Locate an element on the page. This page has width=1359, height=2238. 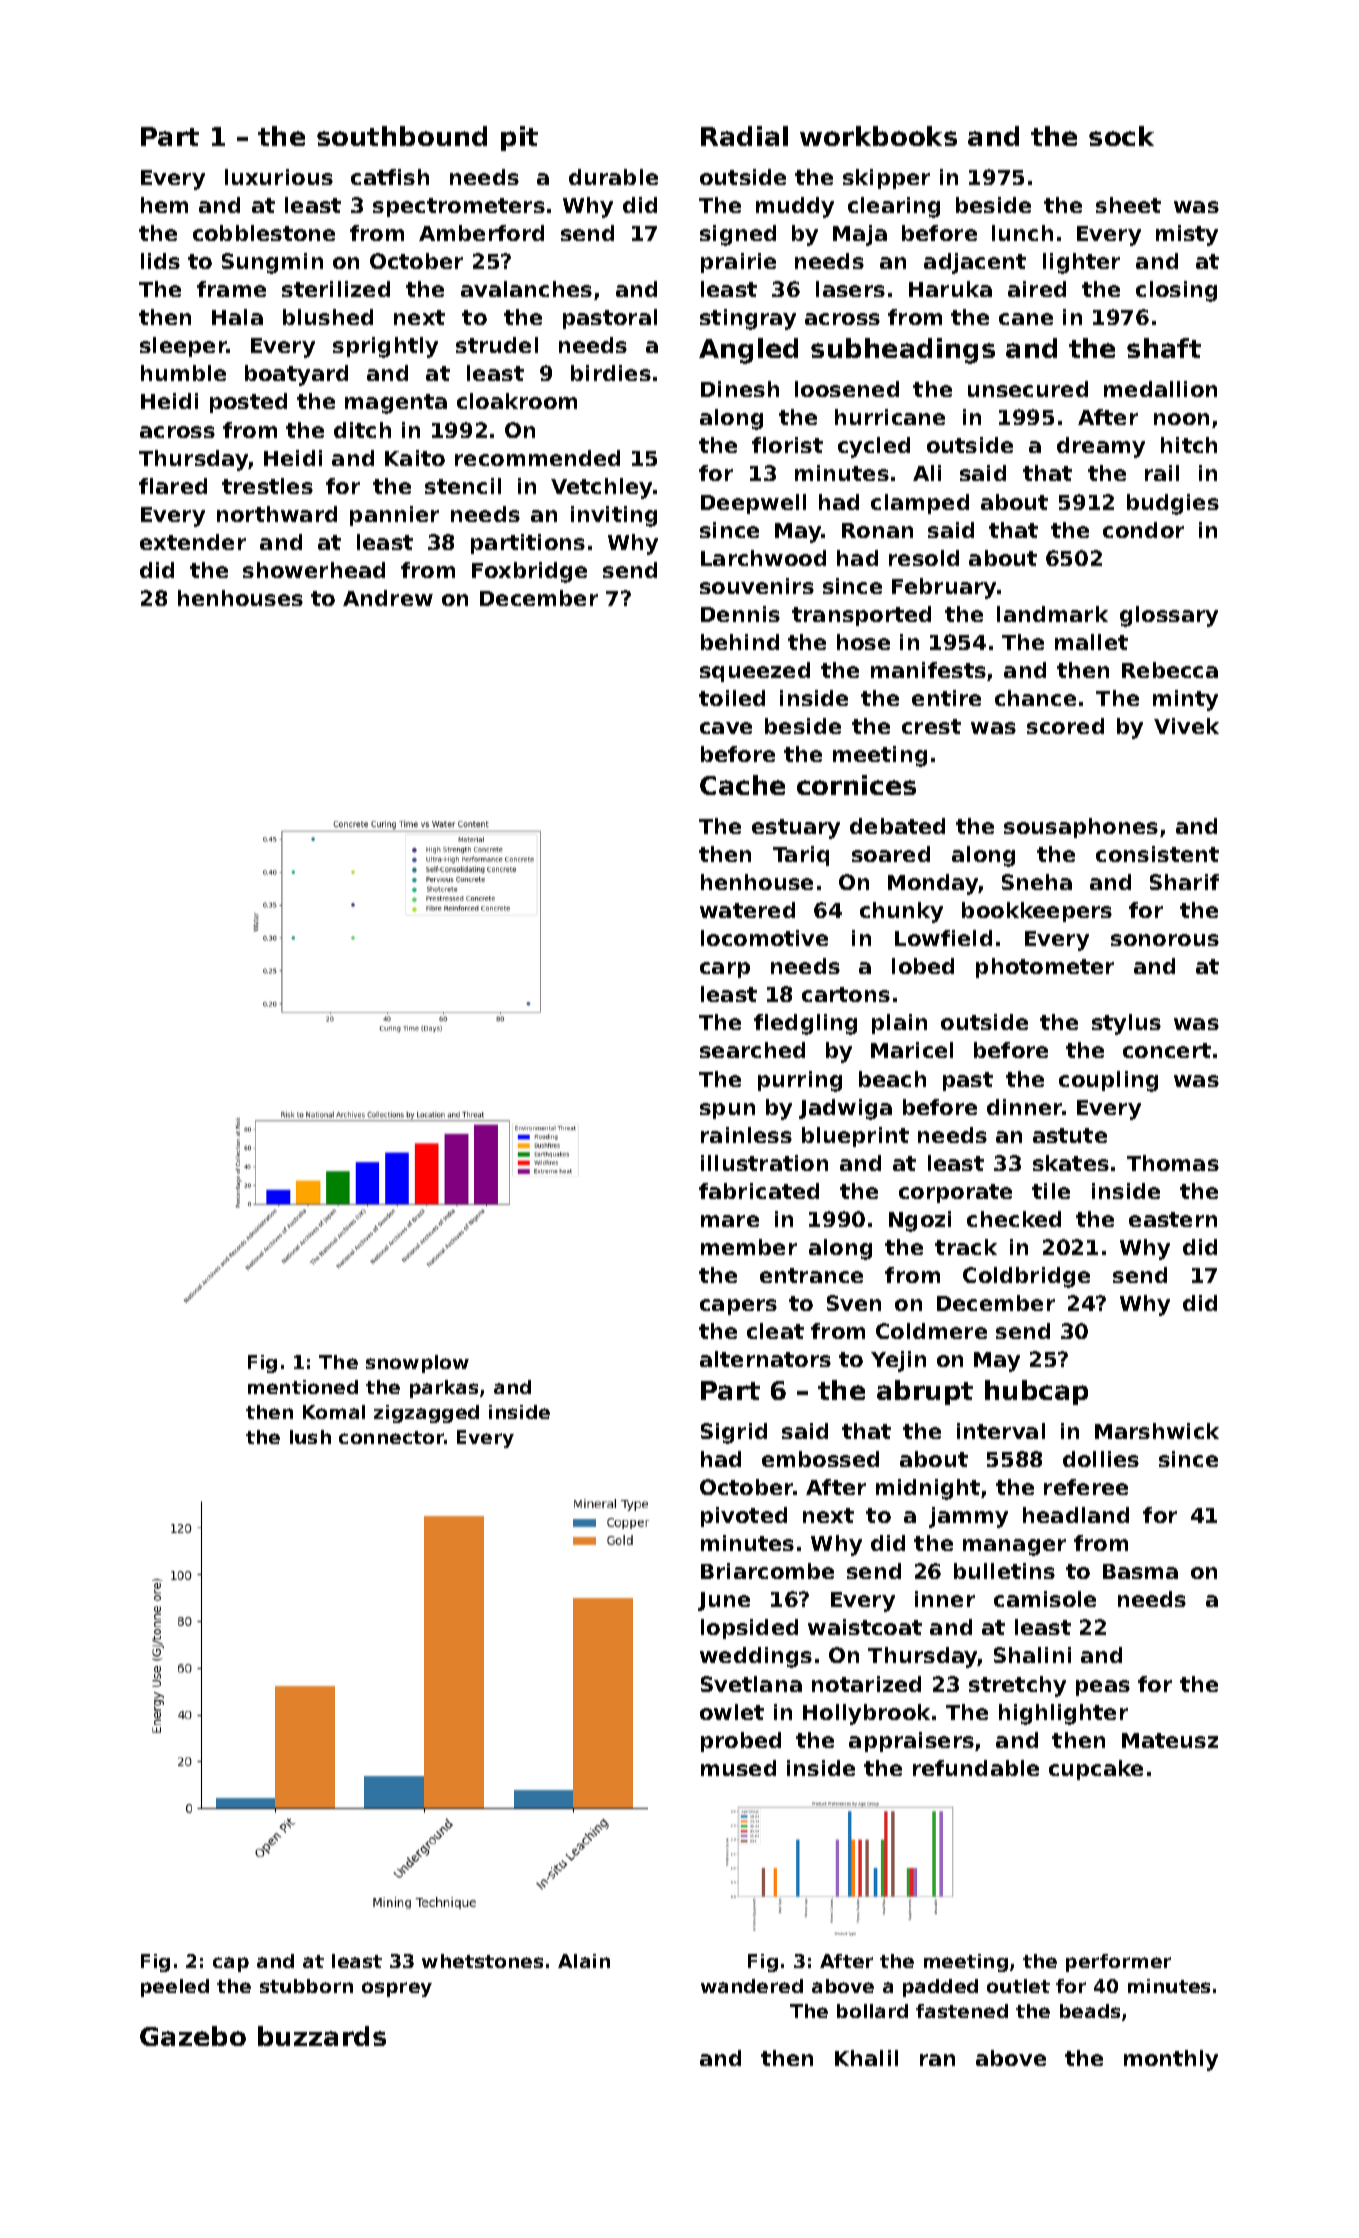
misty is located at coordinates (1187, 235).
